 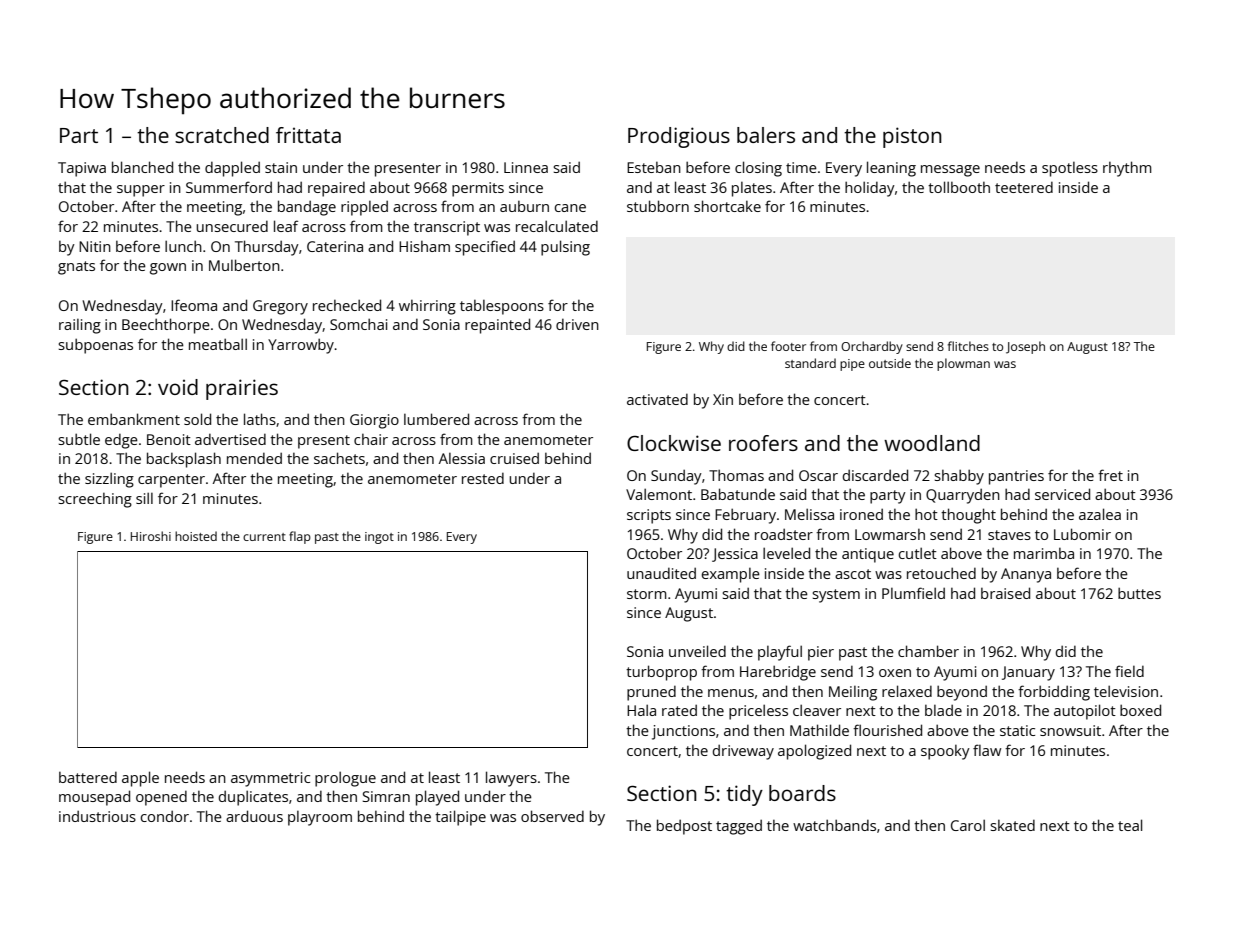 I want to click on screeching, so click(x=95, y=500).
